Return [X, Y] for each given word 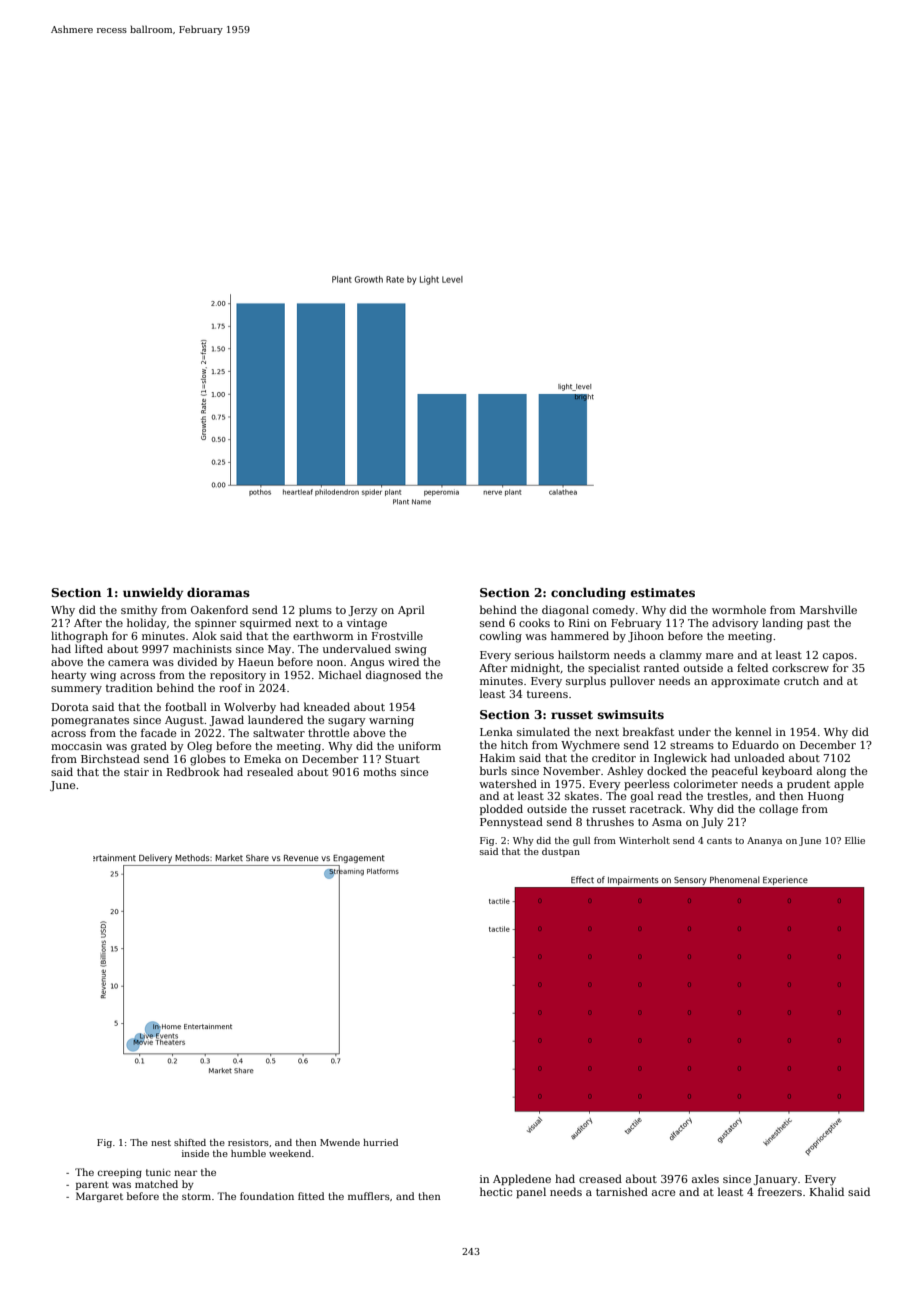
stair [136, 772]
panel [531, 1192]
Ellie [855, 840]
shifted [190, 1142]
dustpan [561, 852]
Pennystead [511, 823]
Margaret [99, 1197]
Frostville [397, 635]
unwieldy [153, 593]
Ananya [764, 841]
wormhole [739, 609]
